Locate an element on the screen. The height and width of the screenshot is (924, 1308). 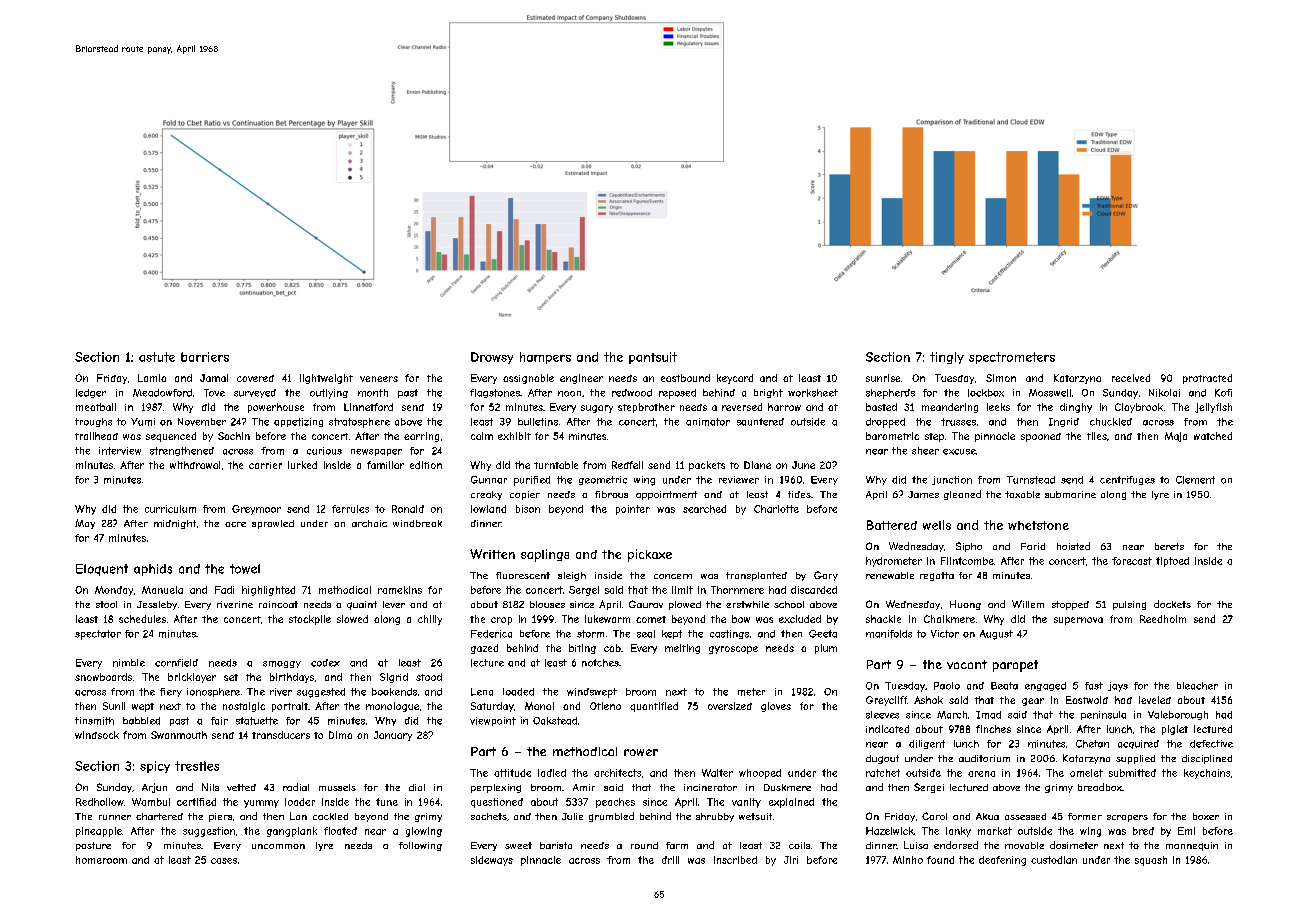
ladled is located at coordinates (552, 773).
